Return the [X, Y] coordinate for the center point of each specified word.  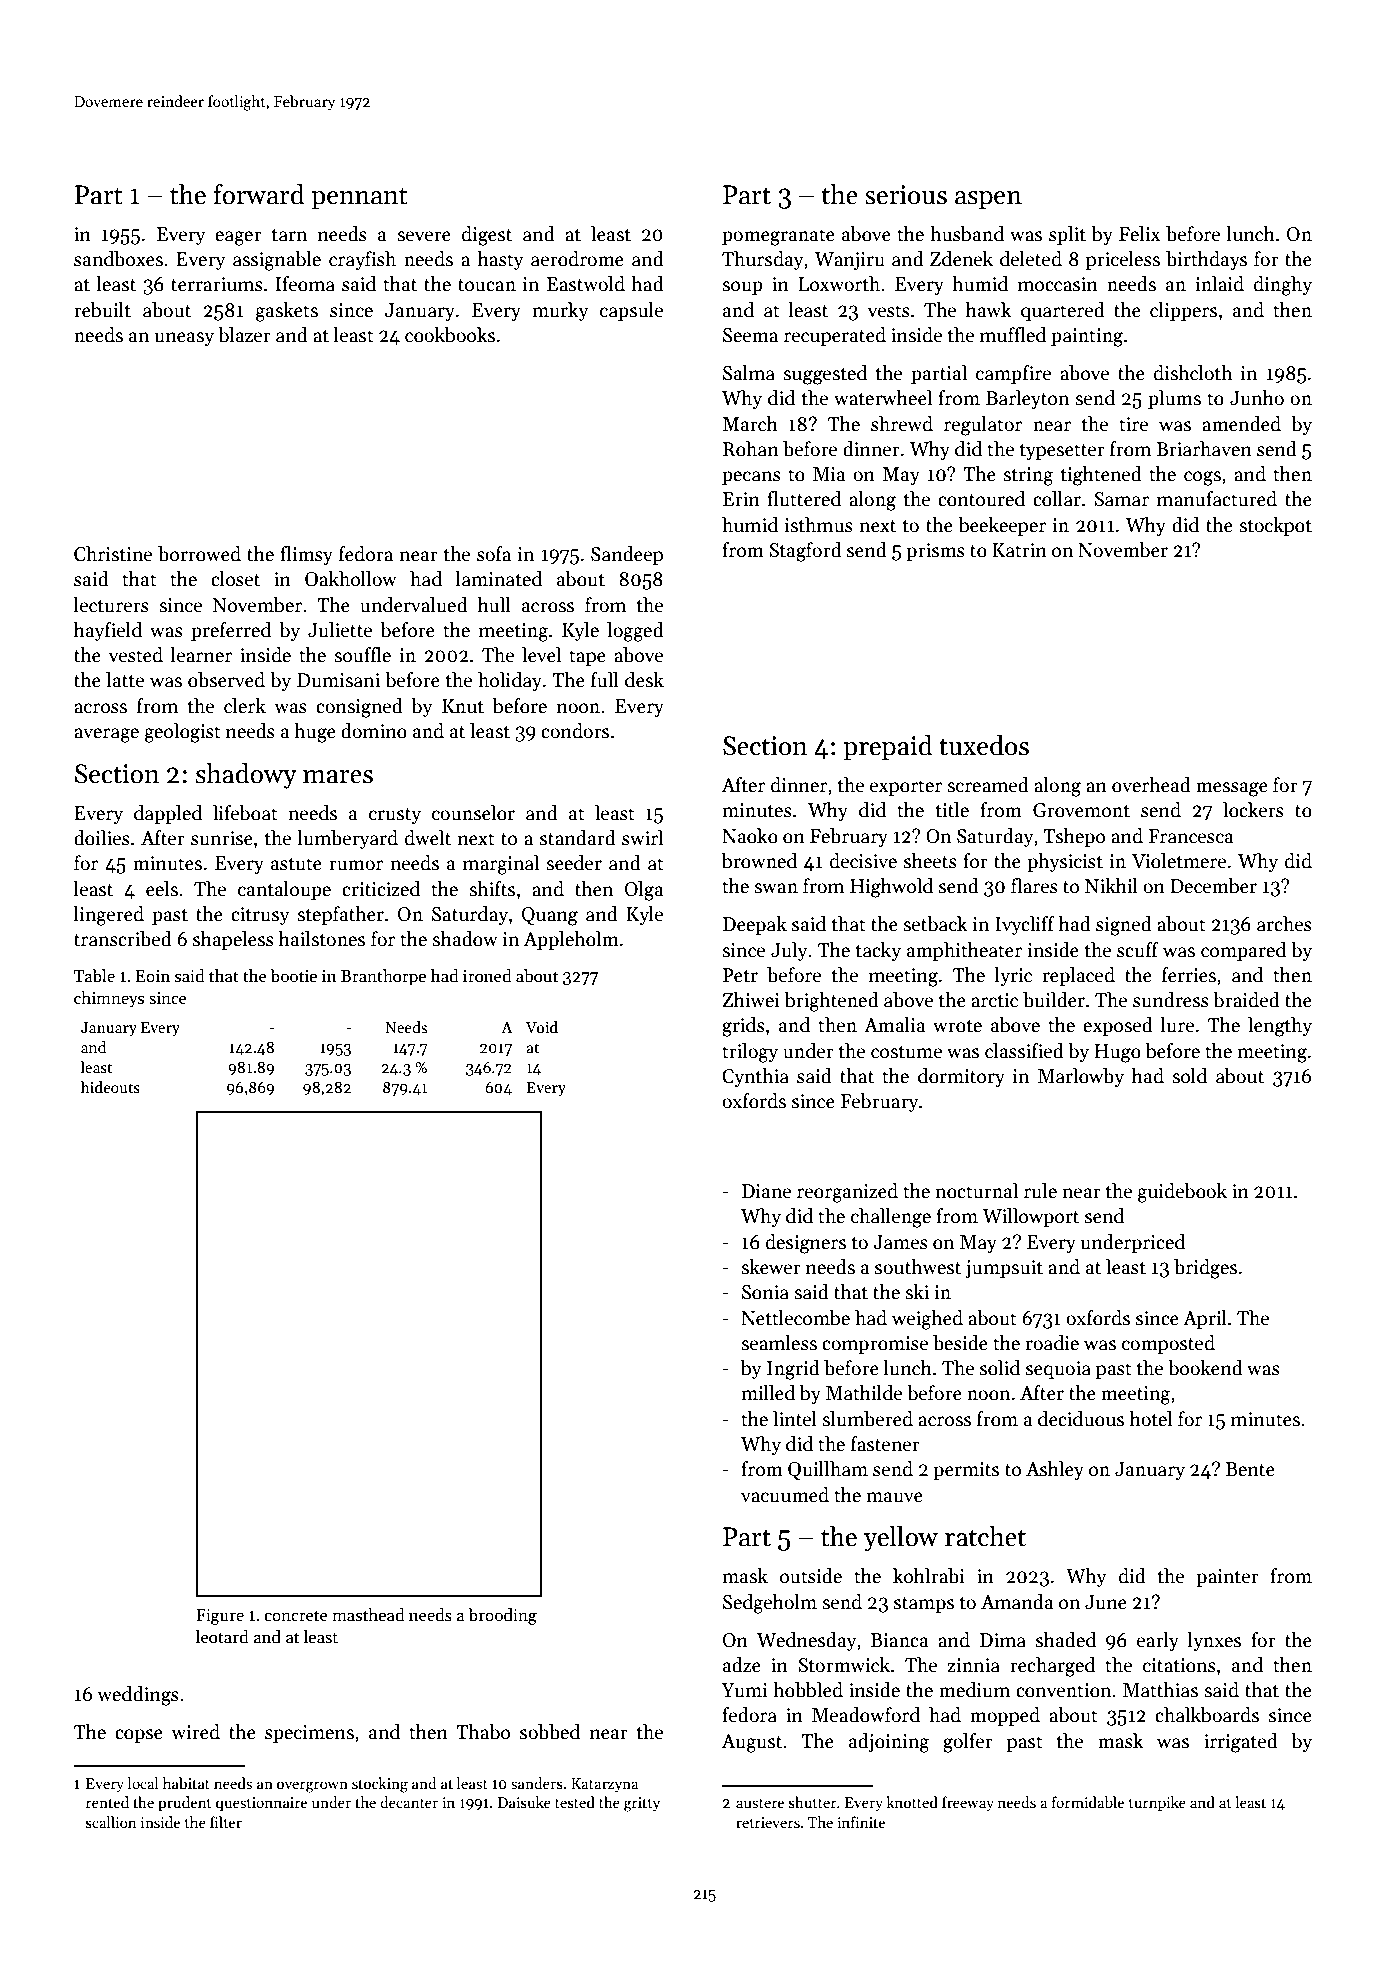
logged [635, 632]
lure [1177, 1025]
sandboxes [118, 259]
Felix [1139, 234]
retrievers [768, 1822]
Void [542, 1027]
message [1232, 789]
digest [487, 236]
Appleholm [571, 940]
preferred [231, 631]
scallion [111, 1822]
